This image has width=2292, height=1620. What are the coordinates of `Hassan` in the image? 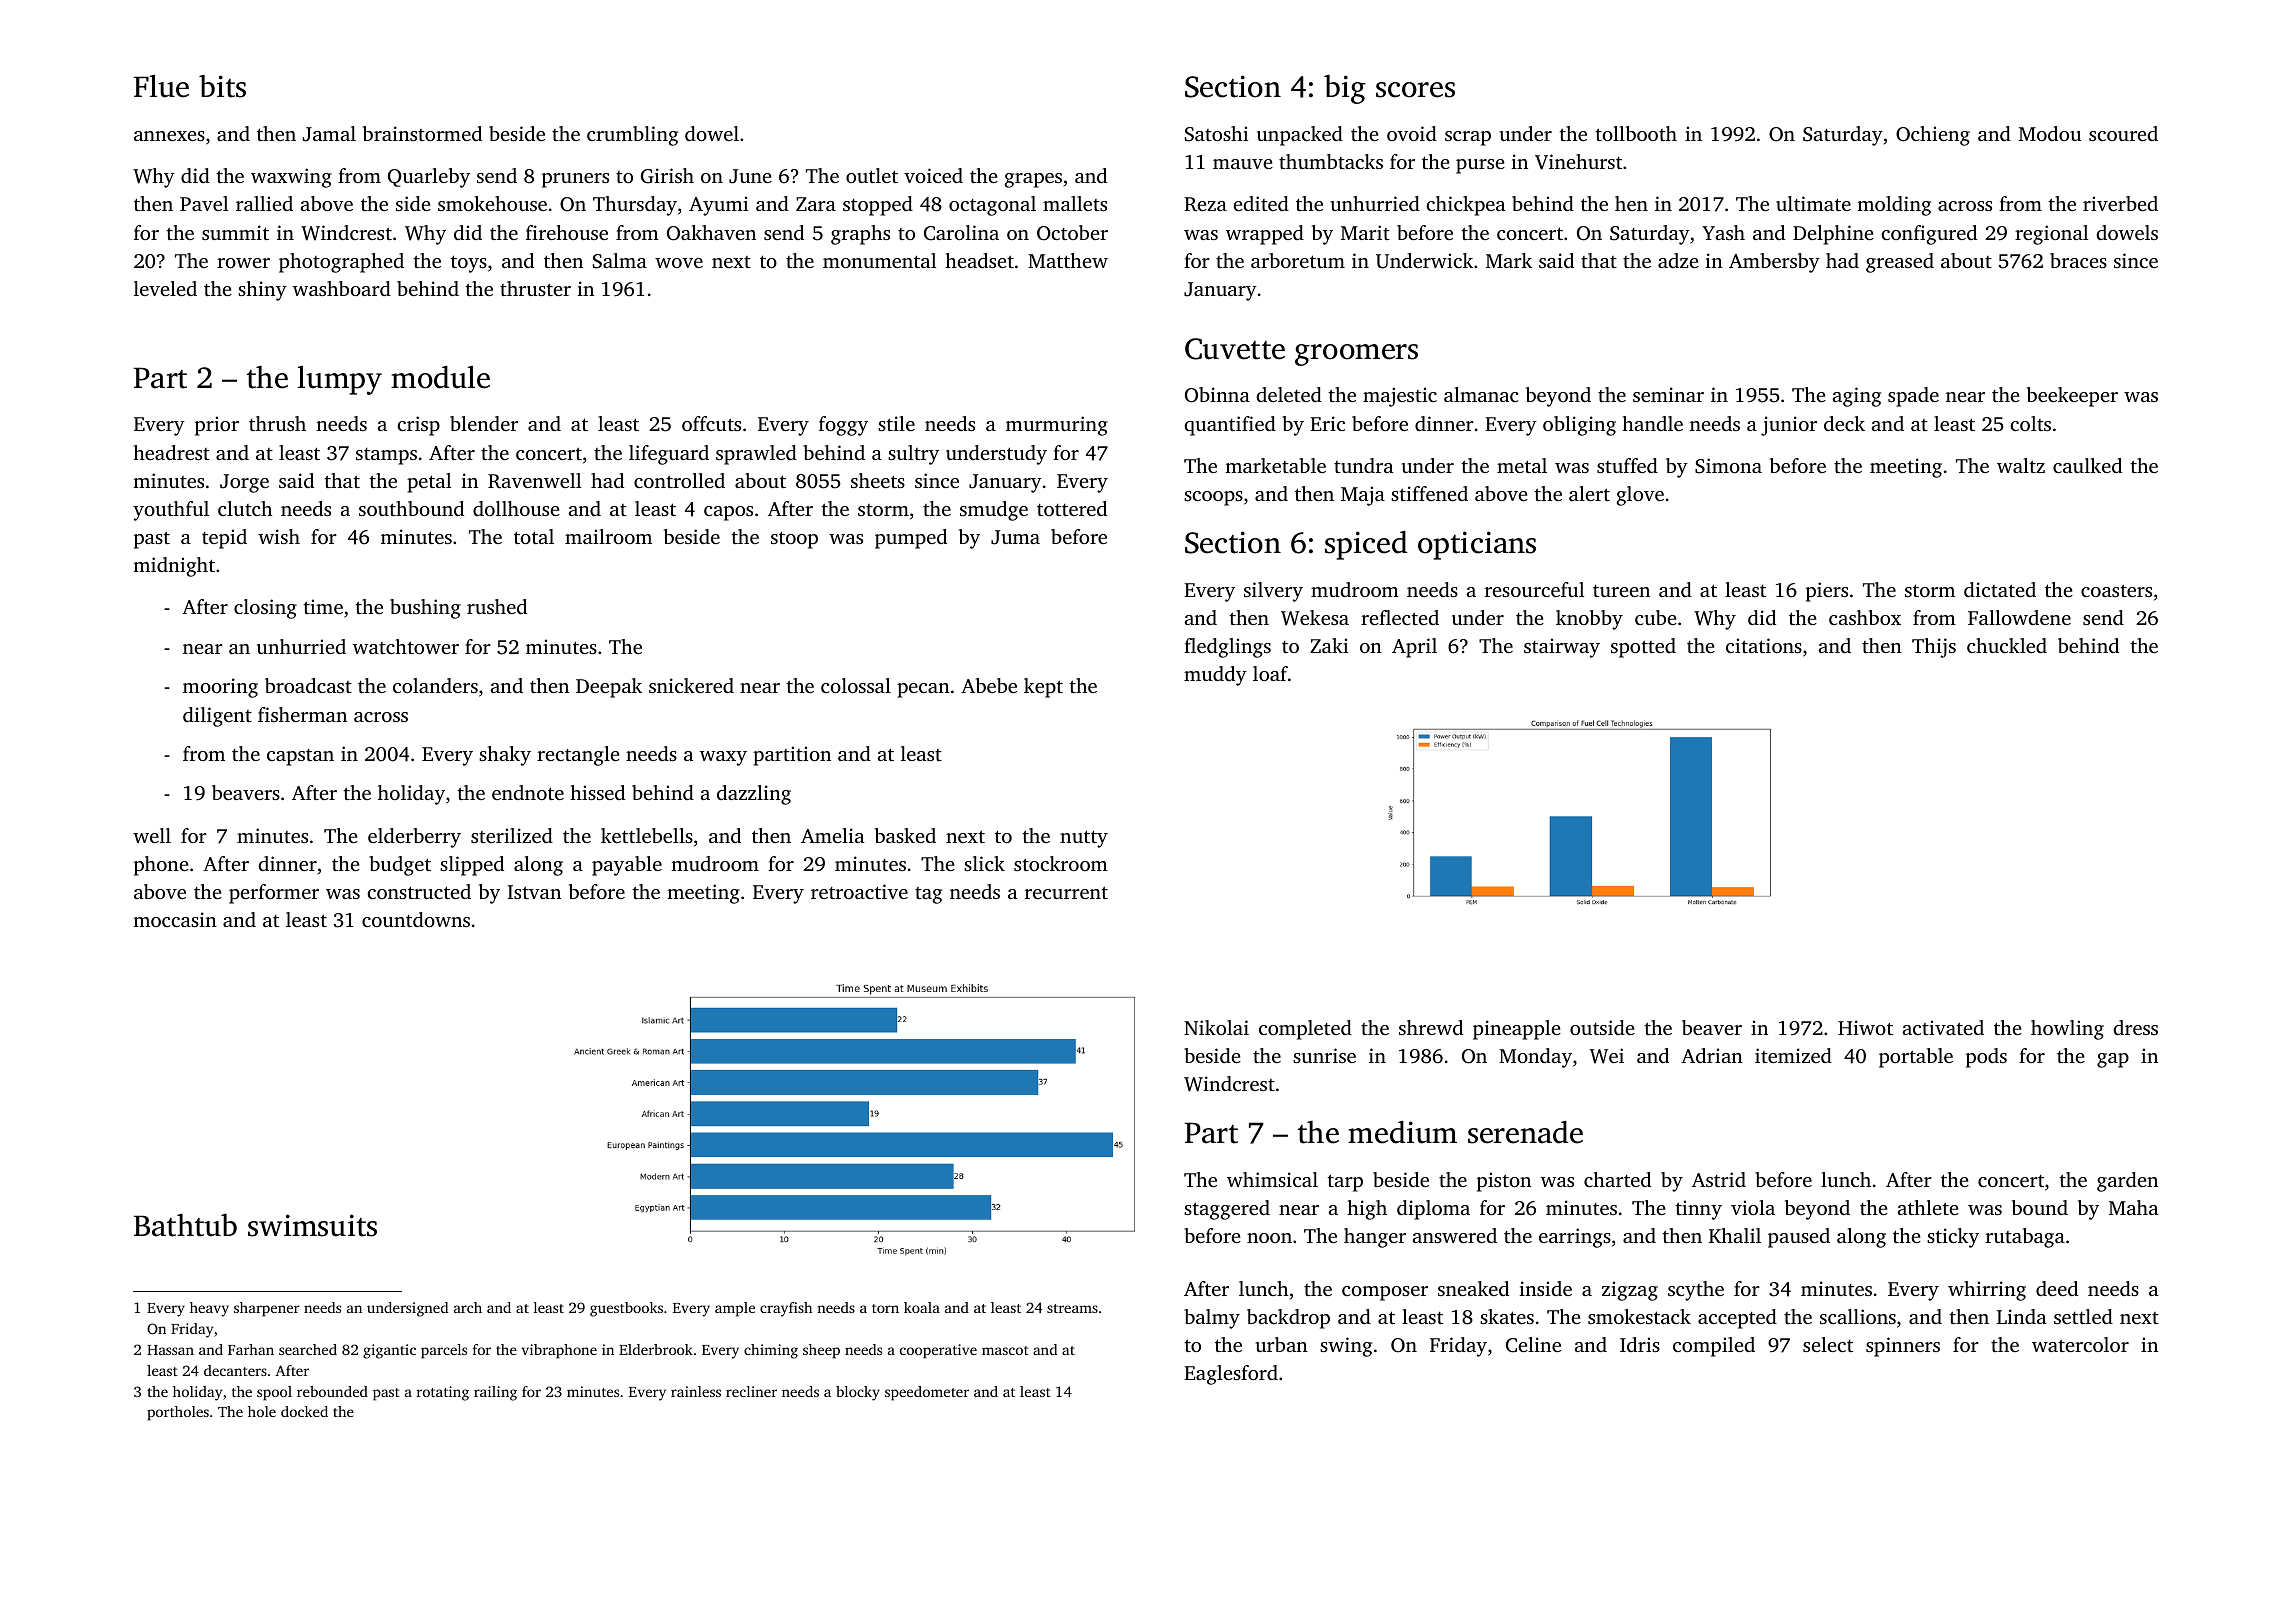 It's located at (170, 1350).
